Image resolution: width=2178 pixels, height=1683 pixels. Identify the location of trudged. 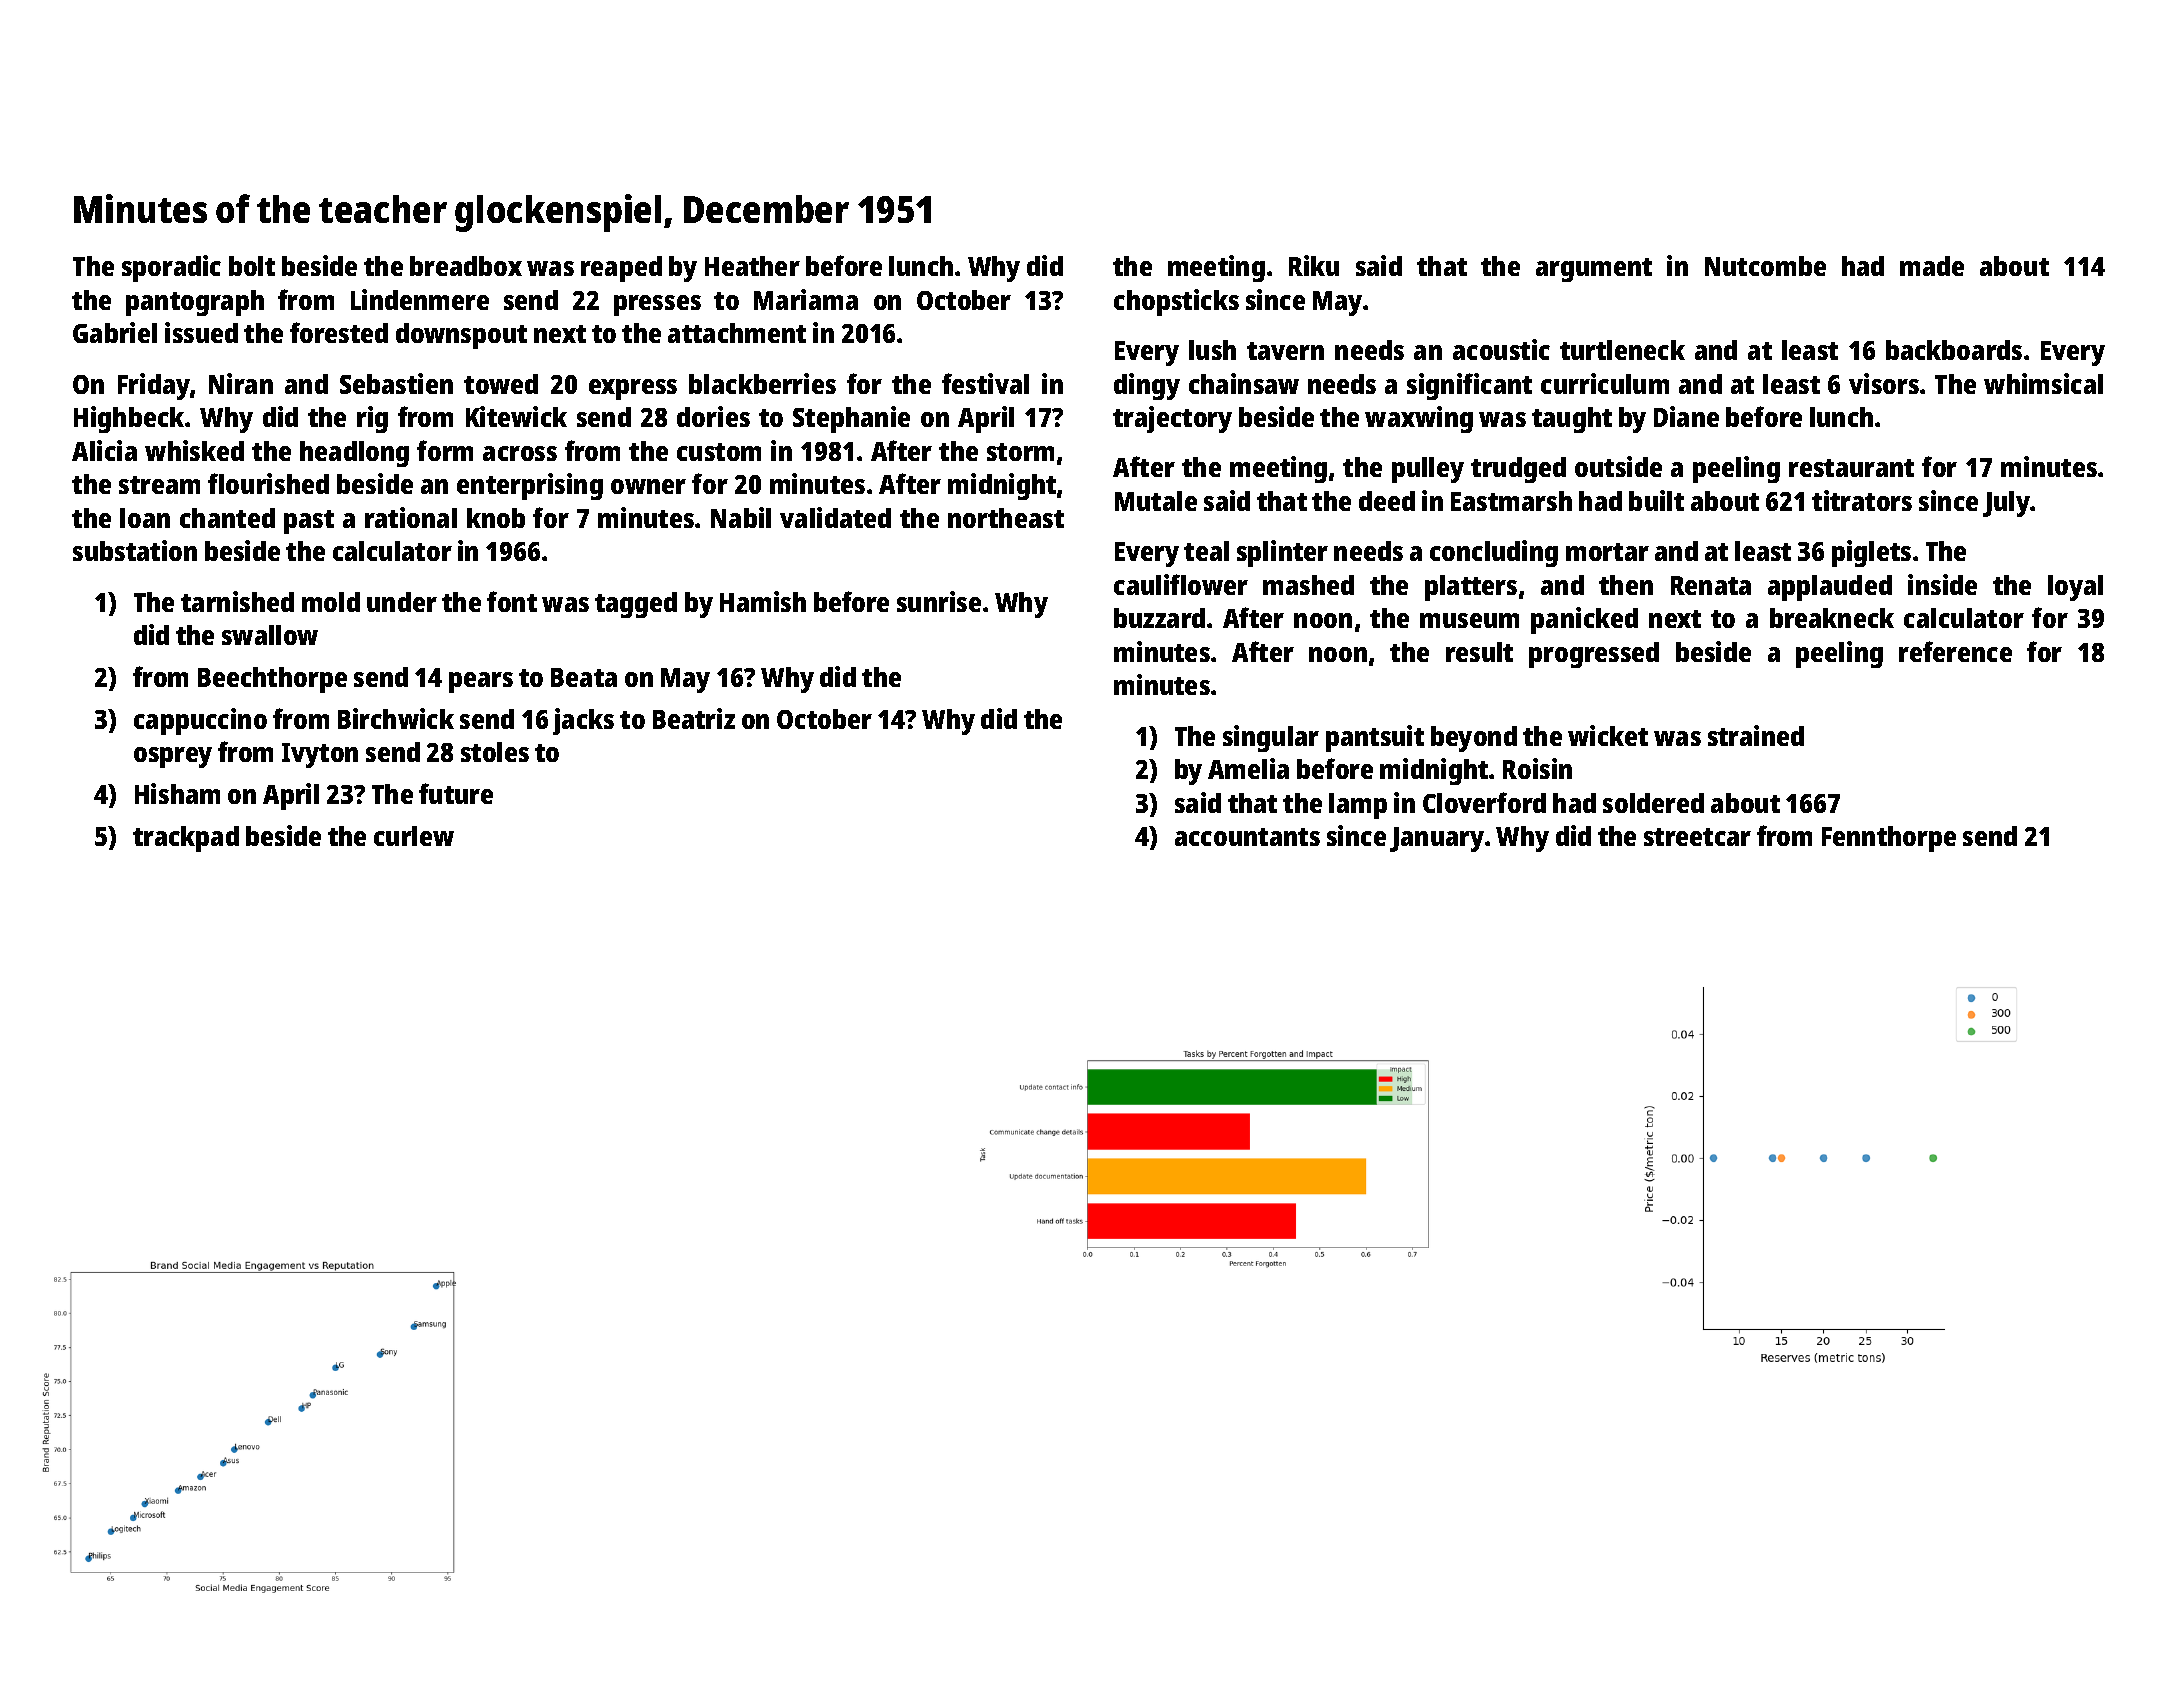
(1518, 470).
